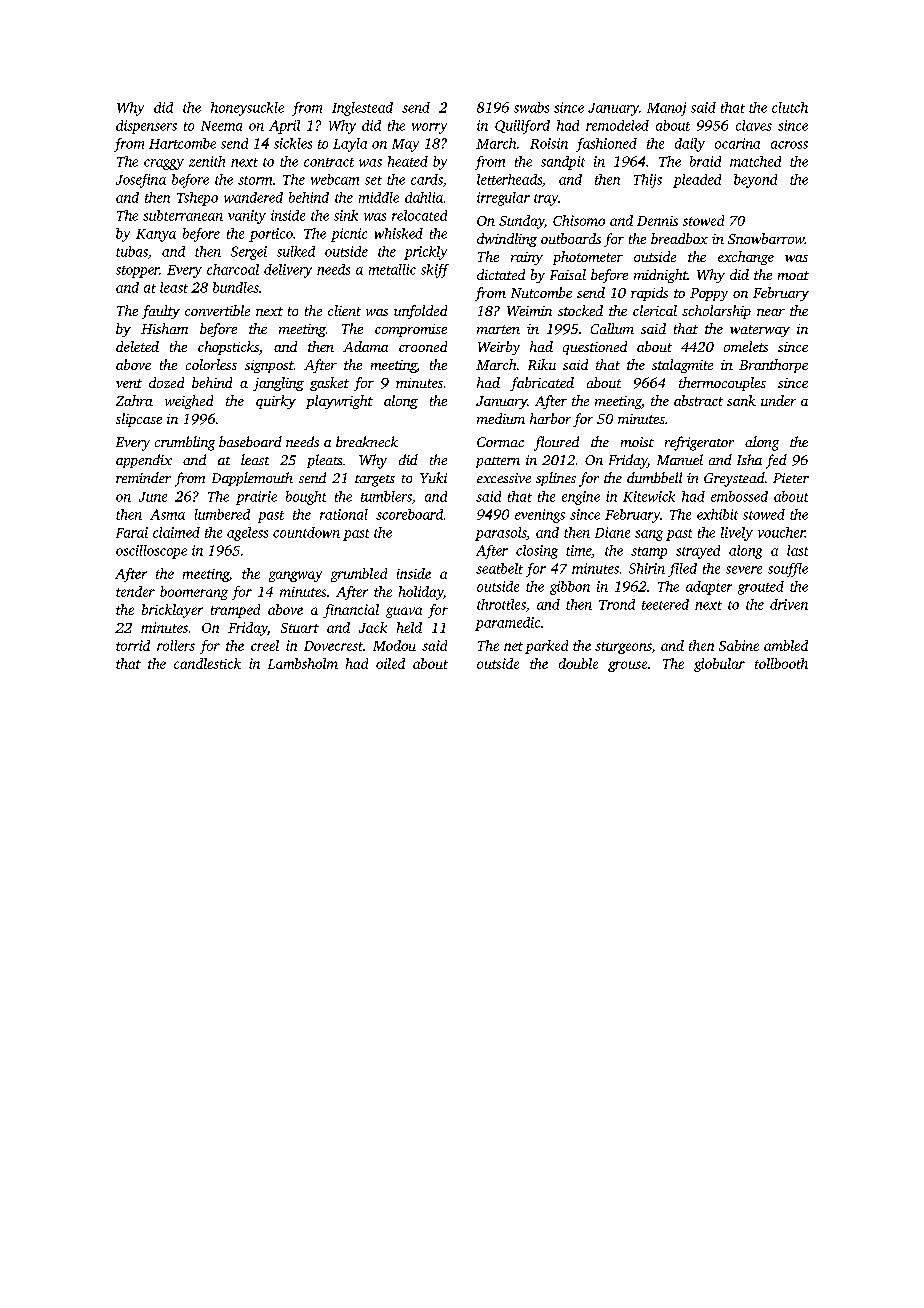 The image size is (924, 1308). Describe the element at coordinates (161, 312) in the image. I see `faulty` at that location.
